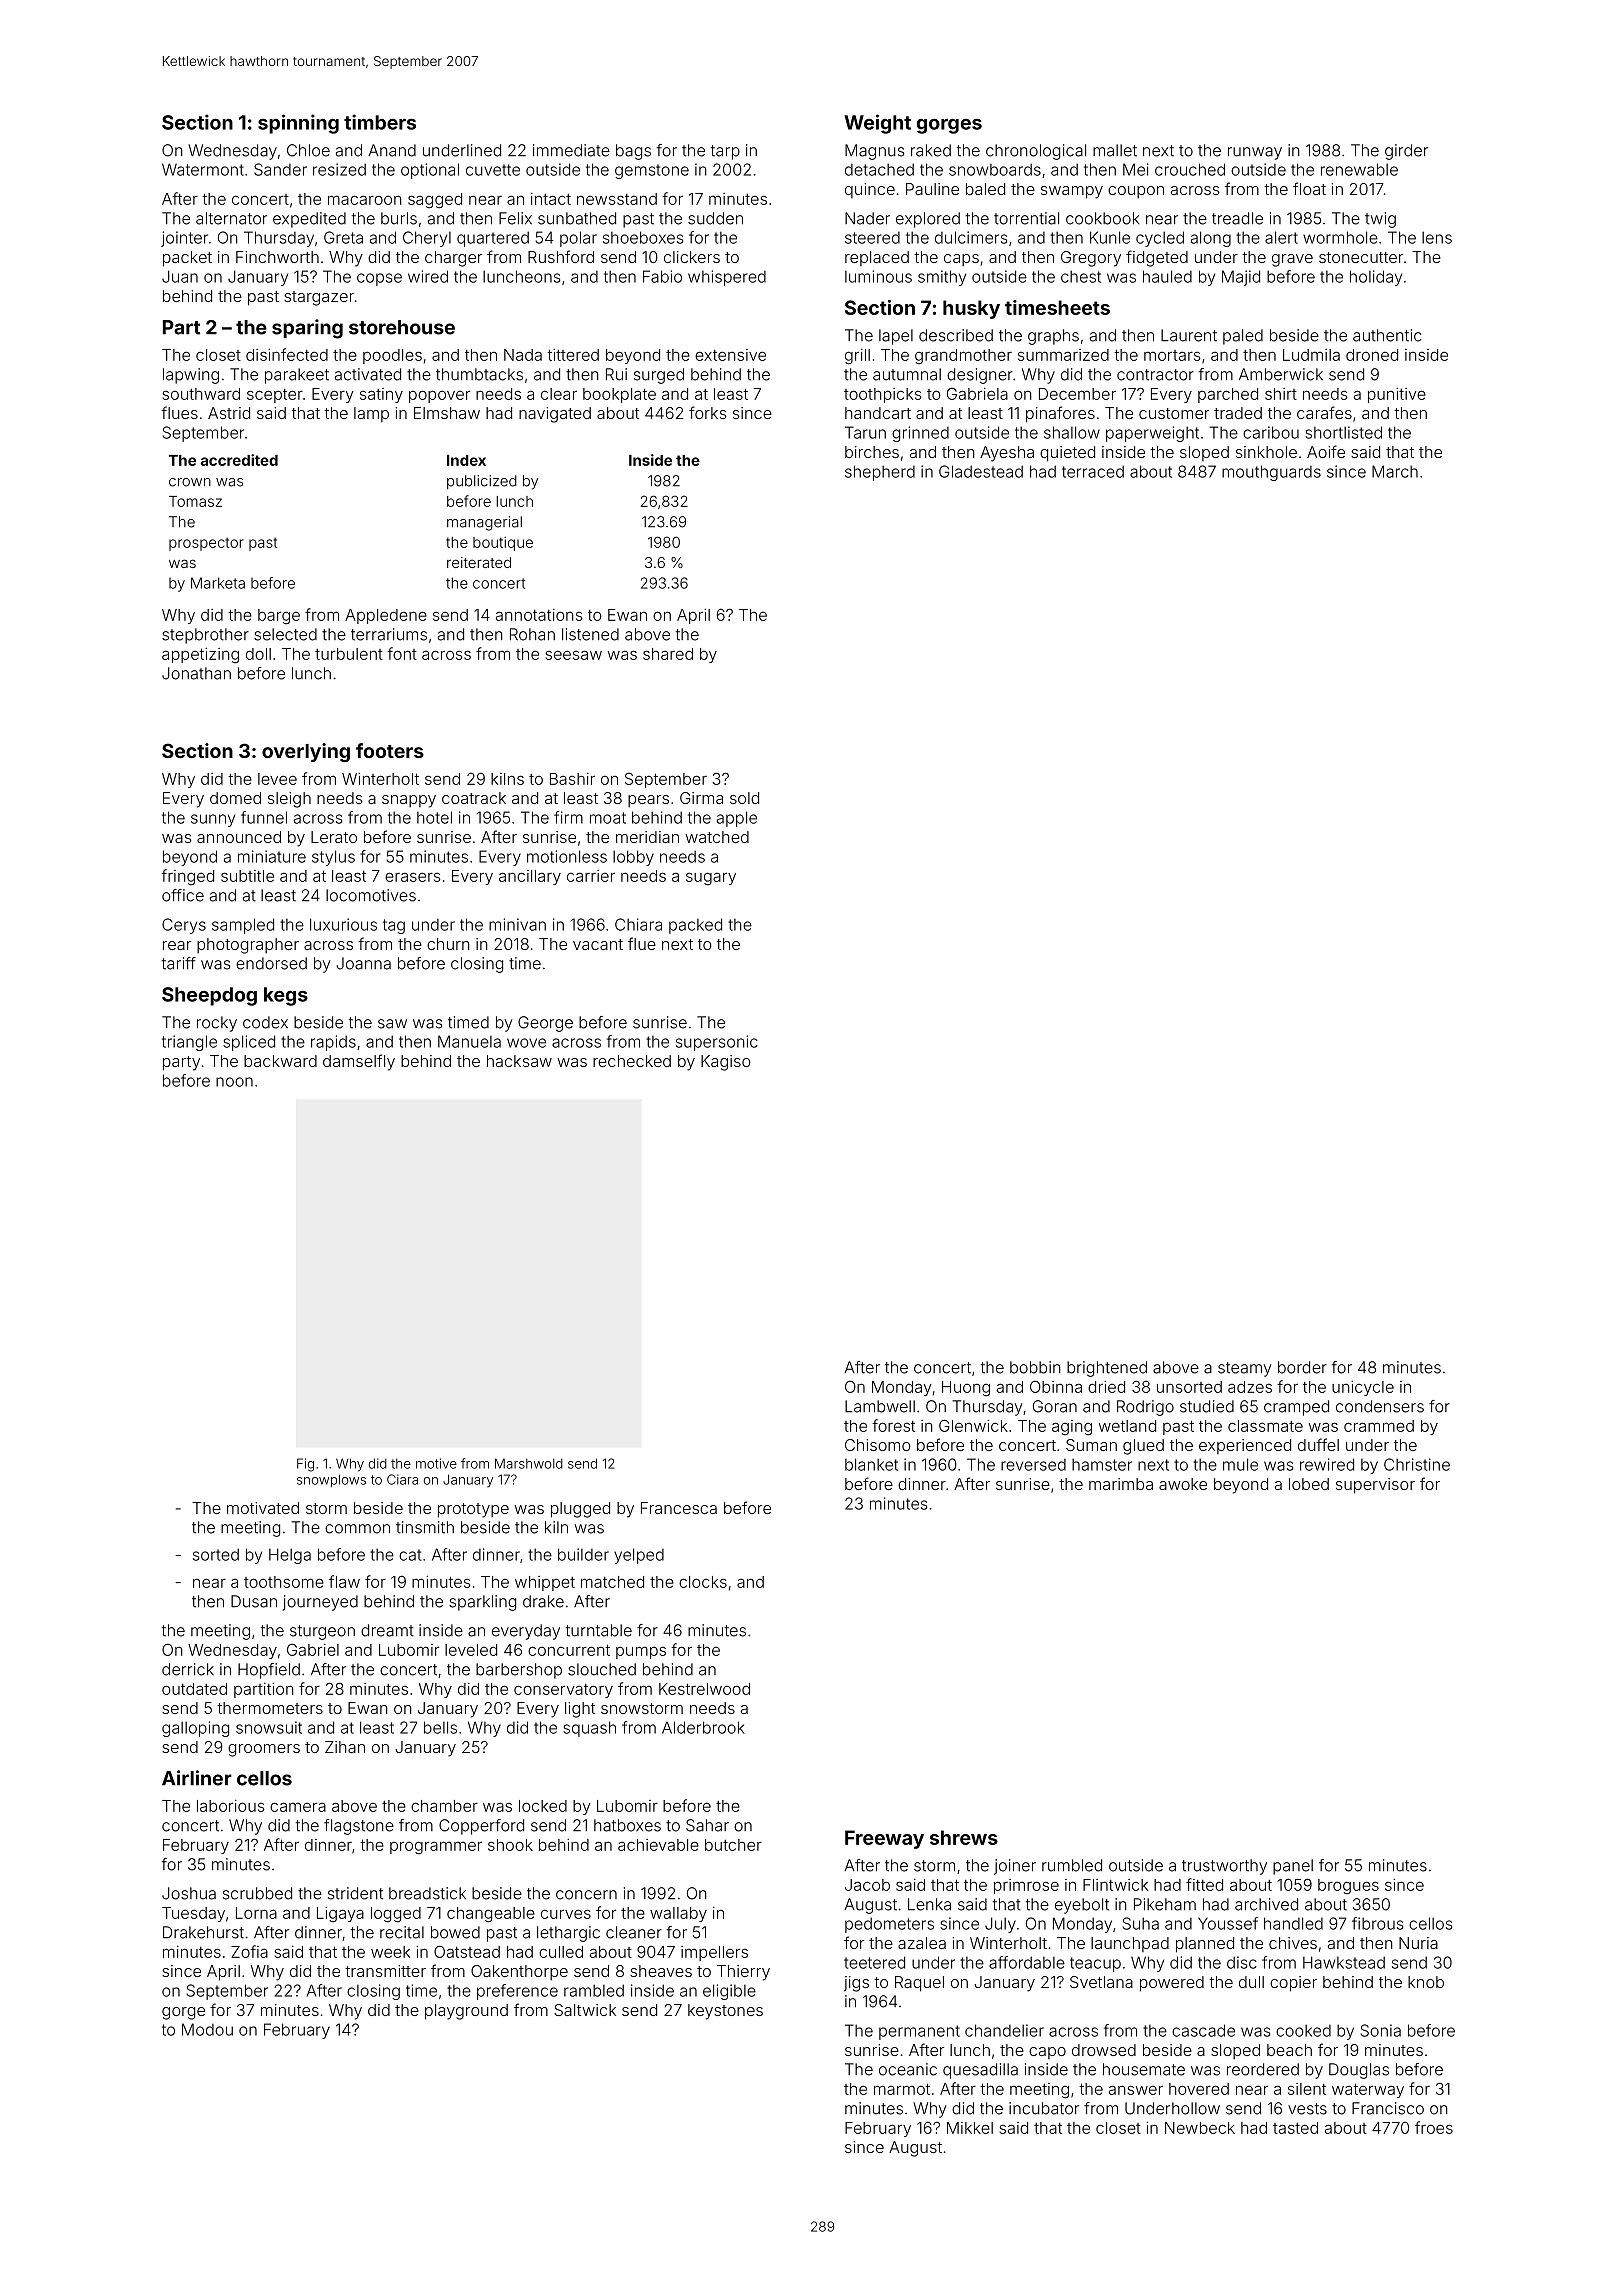 The height and width of the screenshot is (2292, 1620). What do you see at coordinates (884, 1839) in the screenshot?
I see `Freeway` at bounding box center [884, 1839].
